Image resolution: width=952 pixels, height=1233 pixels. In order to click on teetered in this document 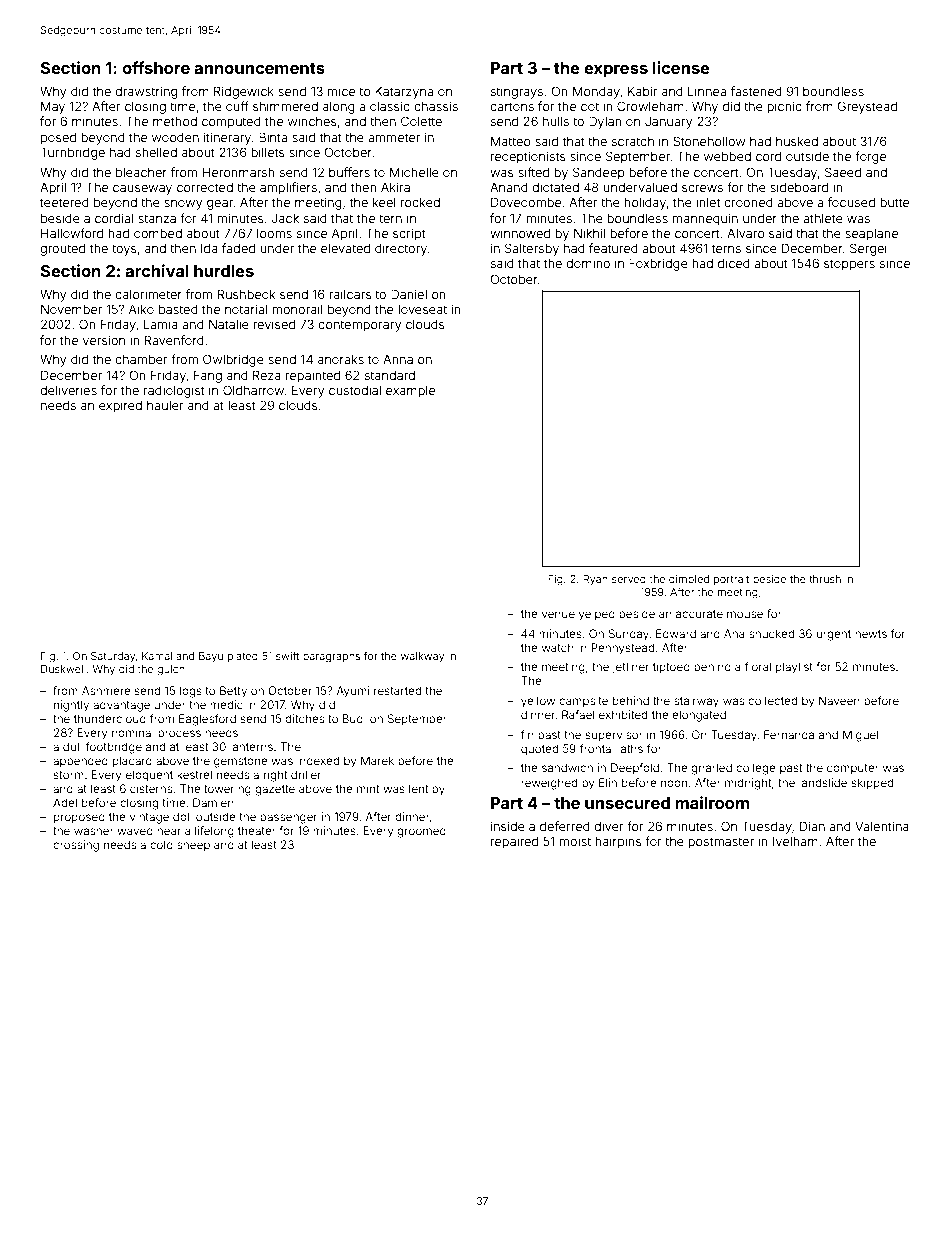, I will do `click(64, 202)`.
